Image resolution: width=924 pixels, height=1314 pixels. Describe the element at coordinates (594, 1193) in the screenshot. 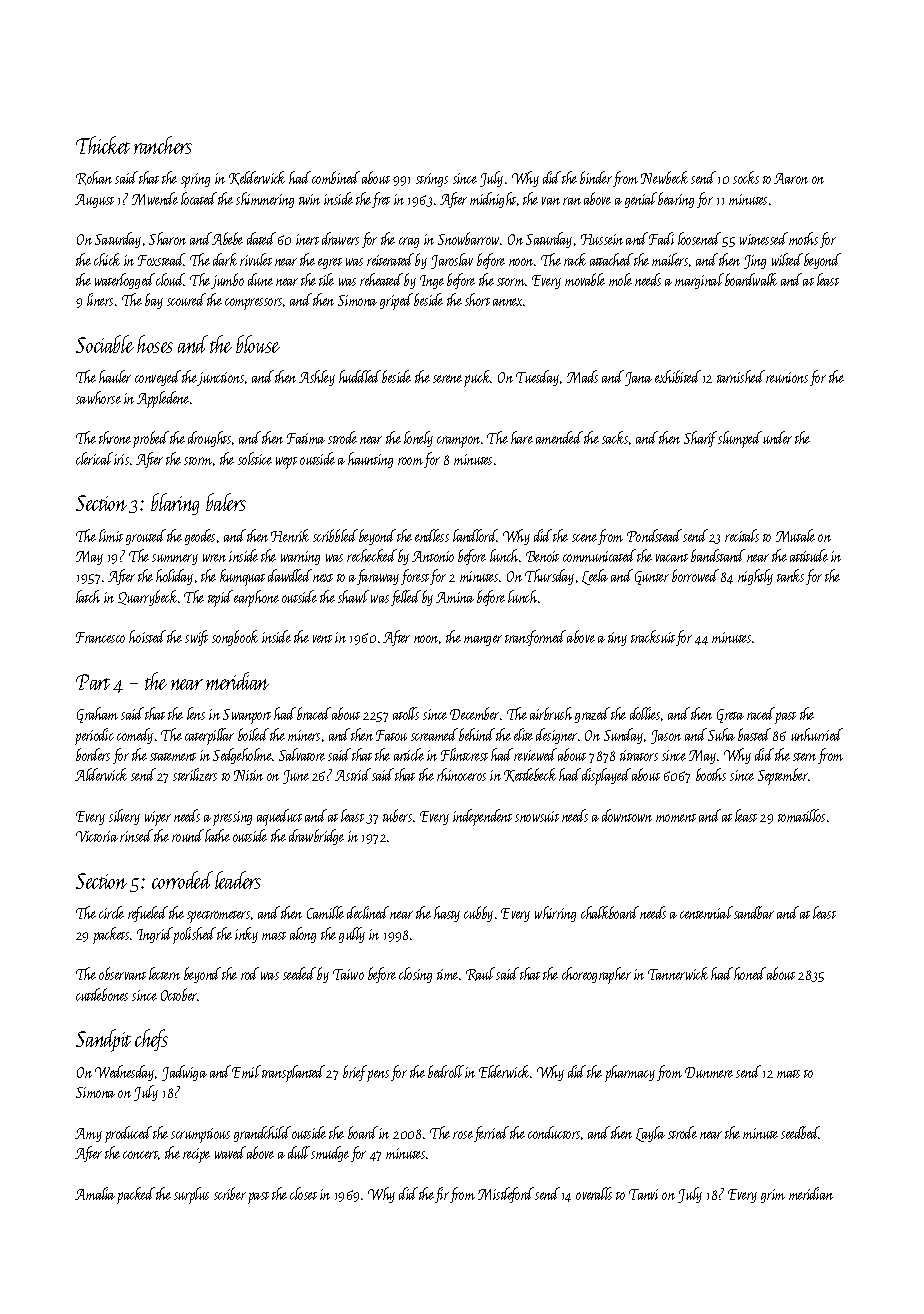

I see `overalls` at that location.
